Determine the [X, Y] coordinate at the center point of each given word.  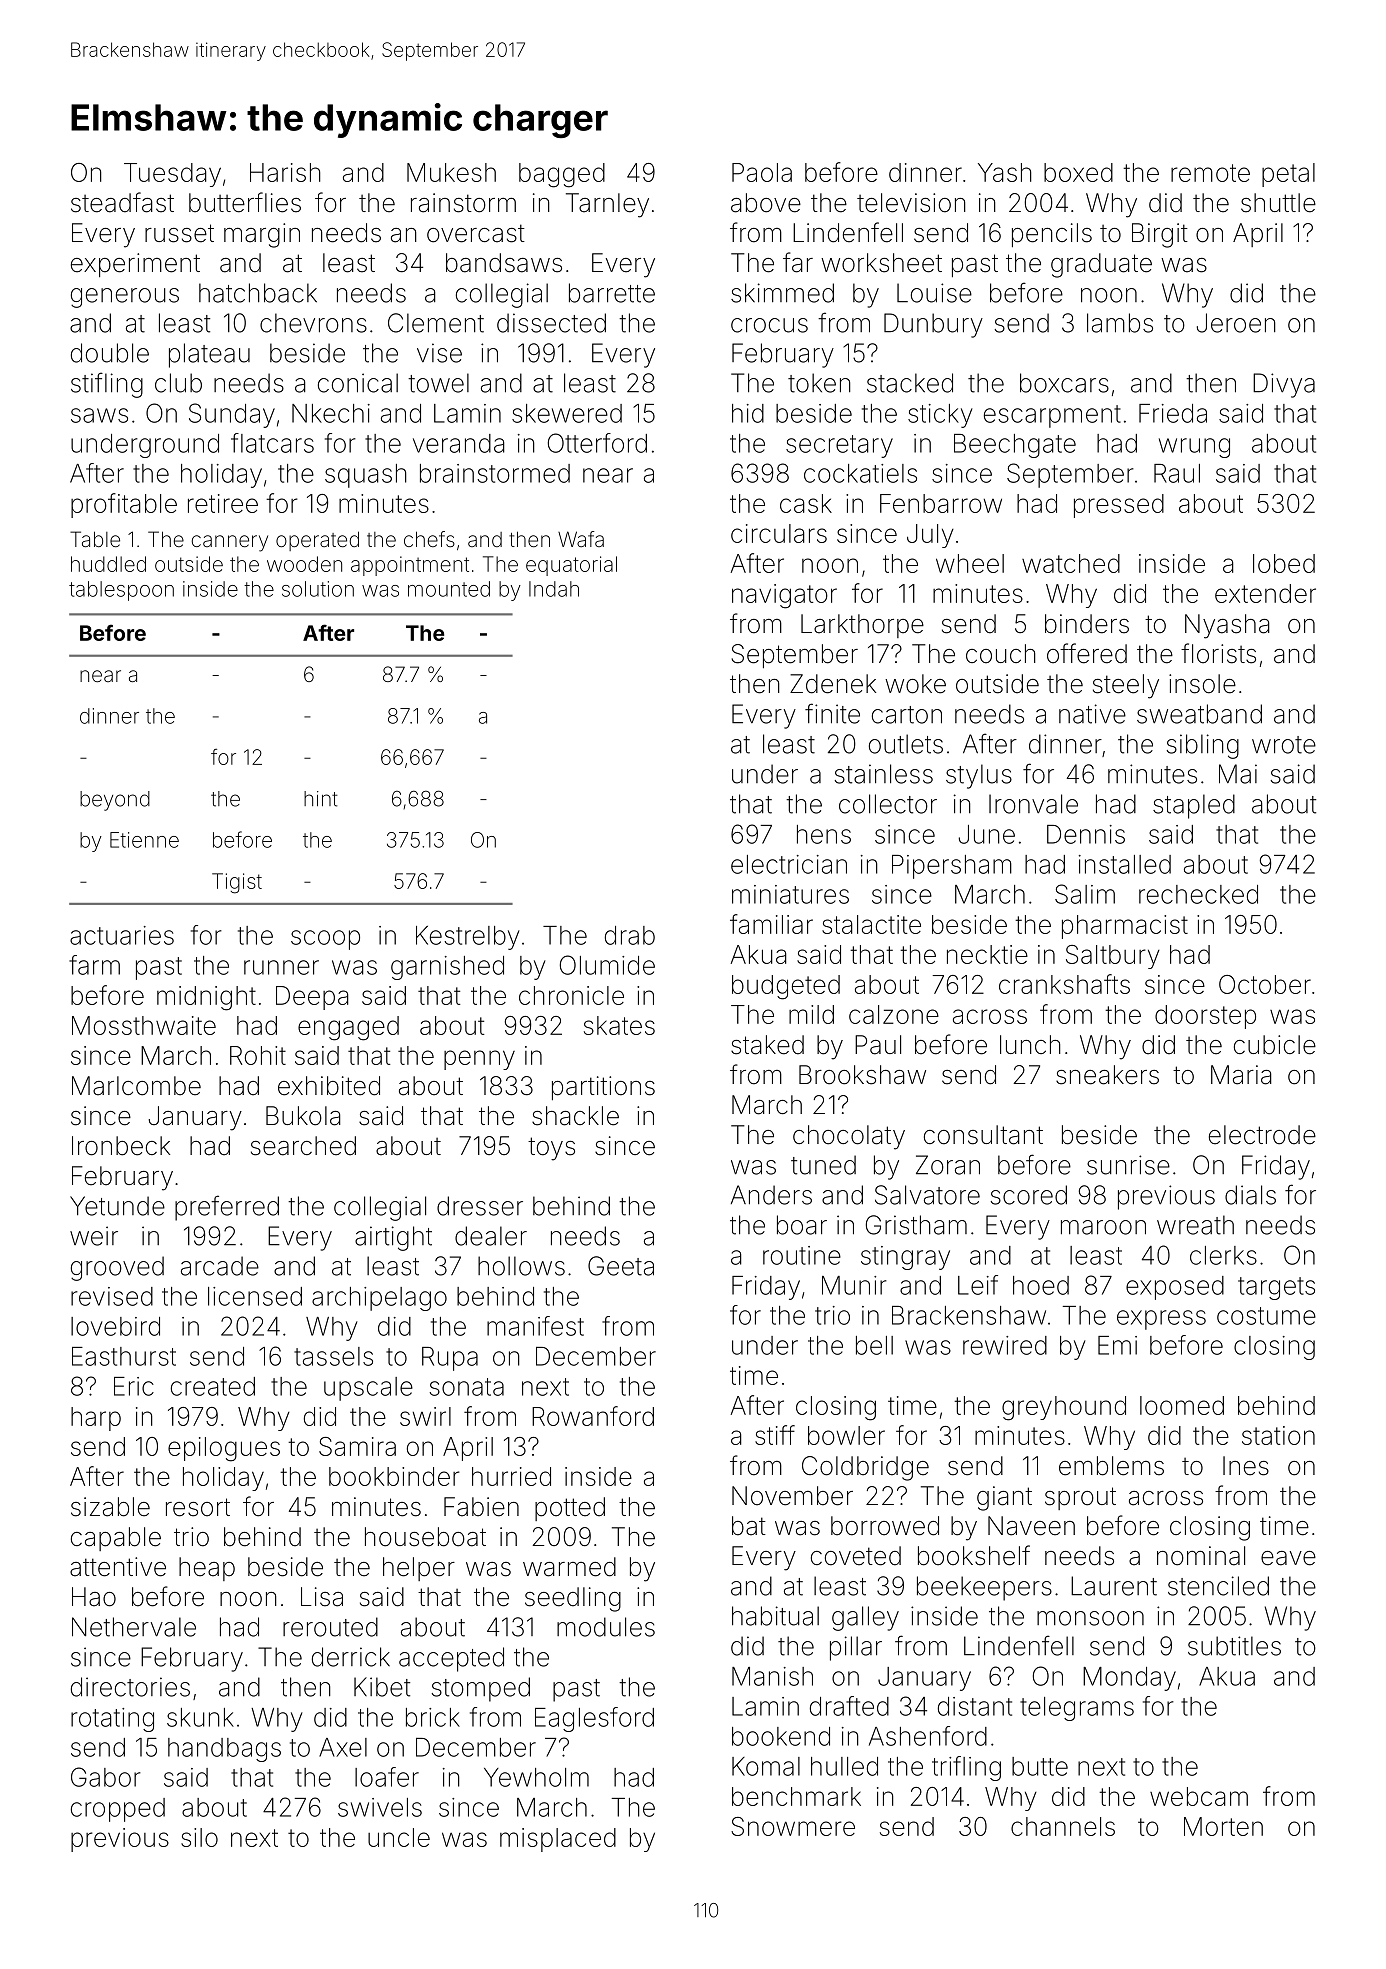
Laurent [1114, 1586]
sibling [1203, 746]
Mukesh [451, 172]
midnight [206, 998]
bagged [562, 175]
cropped [118, 1810]
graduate [1101, 265]
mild [811, 1014]
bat [749, 1526]
